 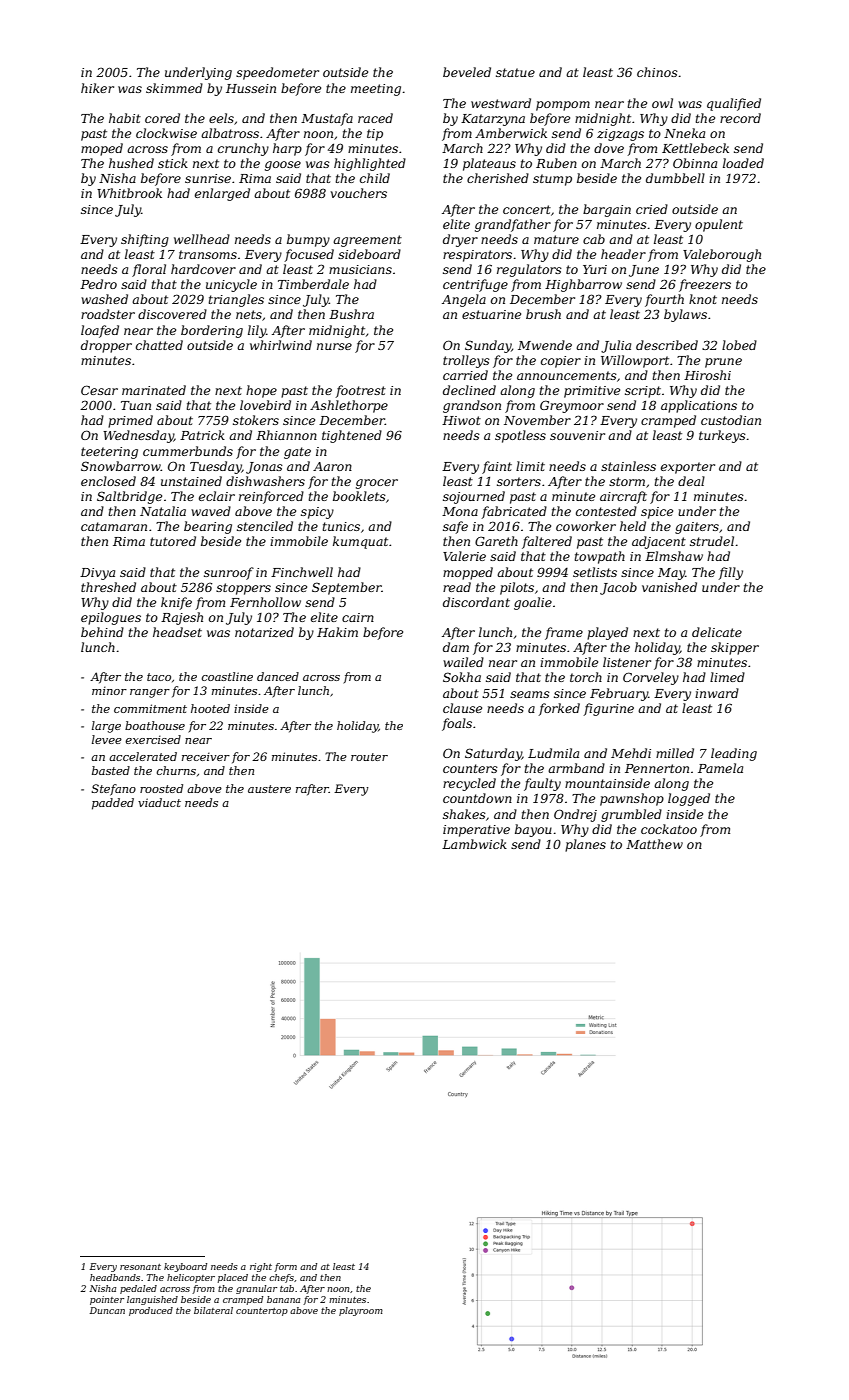 I want to click on playroom, so click(x=361, y=1311).
